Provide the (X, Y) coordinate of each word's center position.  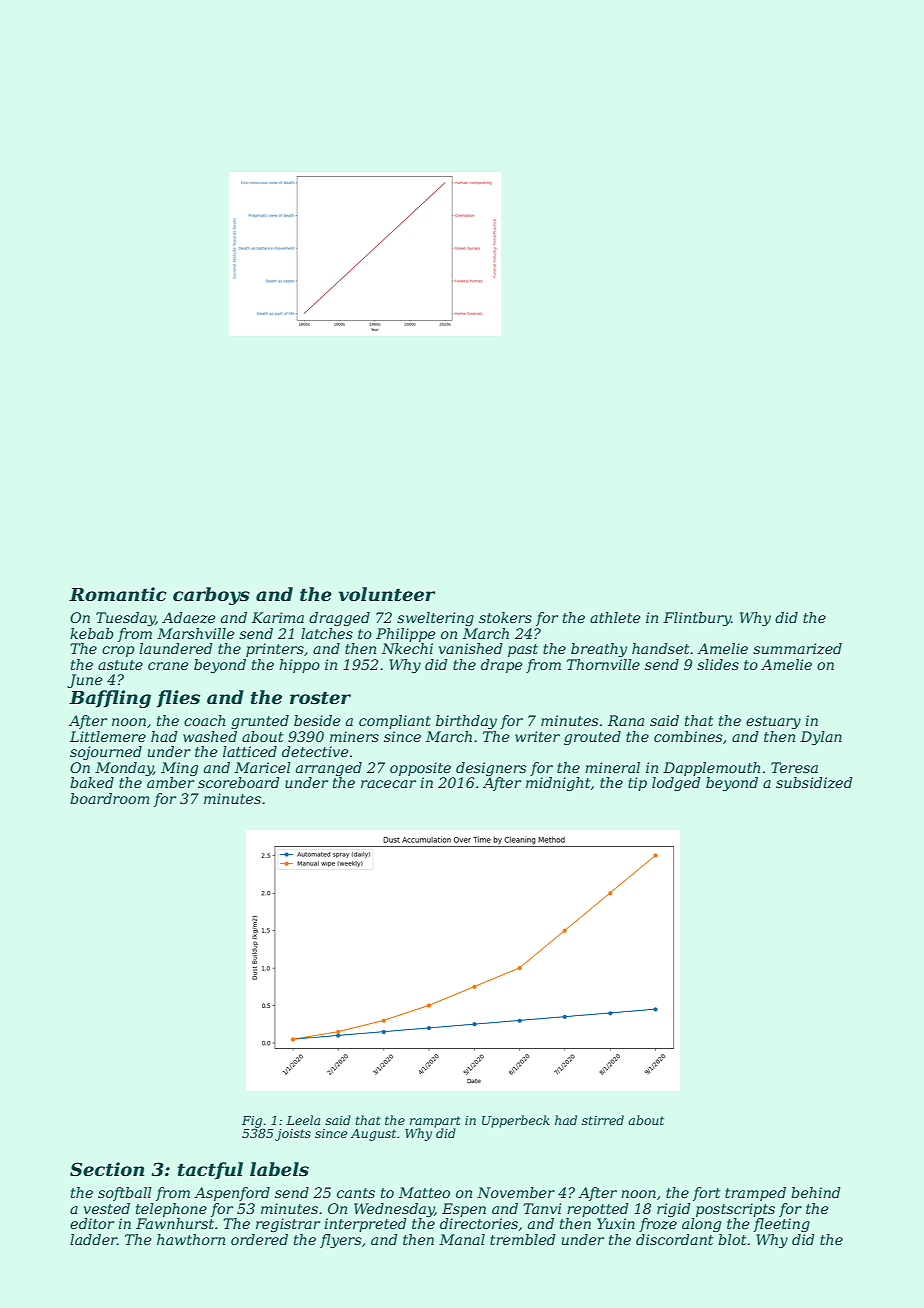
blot (732, 1239)
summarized (797, 649)
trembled (523, 1239)
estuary (773, 722)
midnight (558, 784)
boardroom (109, 798)
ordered (259, 1239)
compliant (395, 722)
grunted (260, 722)
